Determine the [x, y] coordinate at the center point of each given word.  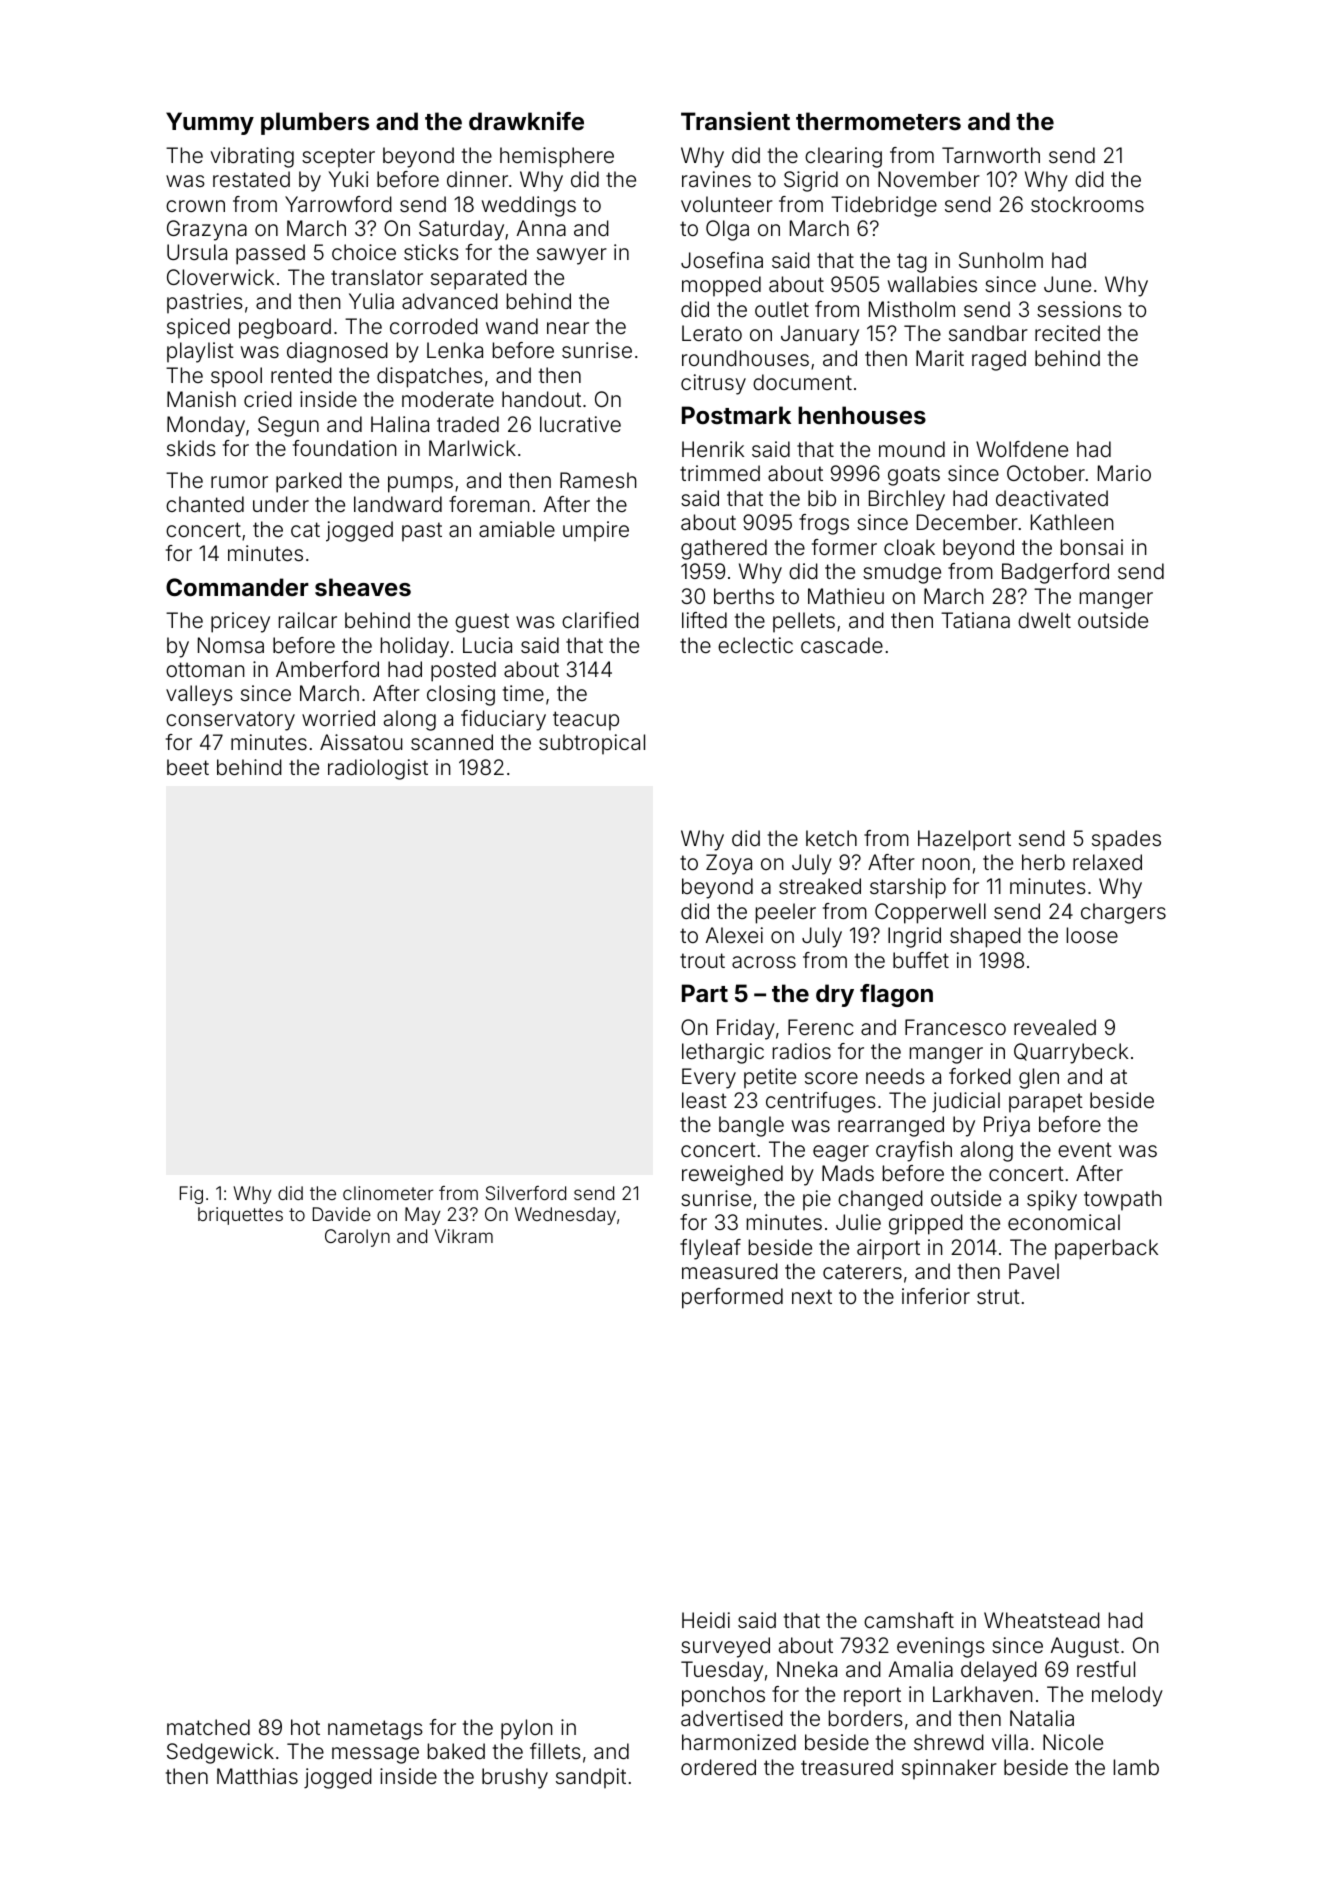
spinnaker [949, 1769]
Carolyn [357, 1238]
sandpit [591, 1778]
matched [208, 1727]
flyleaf [710, 1249]
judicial [966, 1102]
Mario [1124, 473]
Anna [541, 228]
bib [822, 498]
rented [301, 375]
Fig [191, 1195]
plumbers [315, 123]
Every [709, 1078]
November [929, 179]
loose [1092, 935]
